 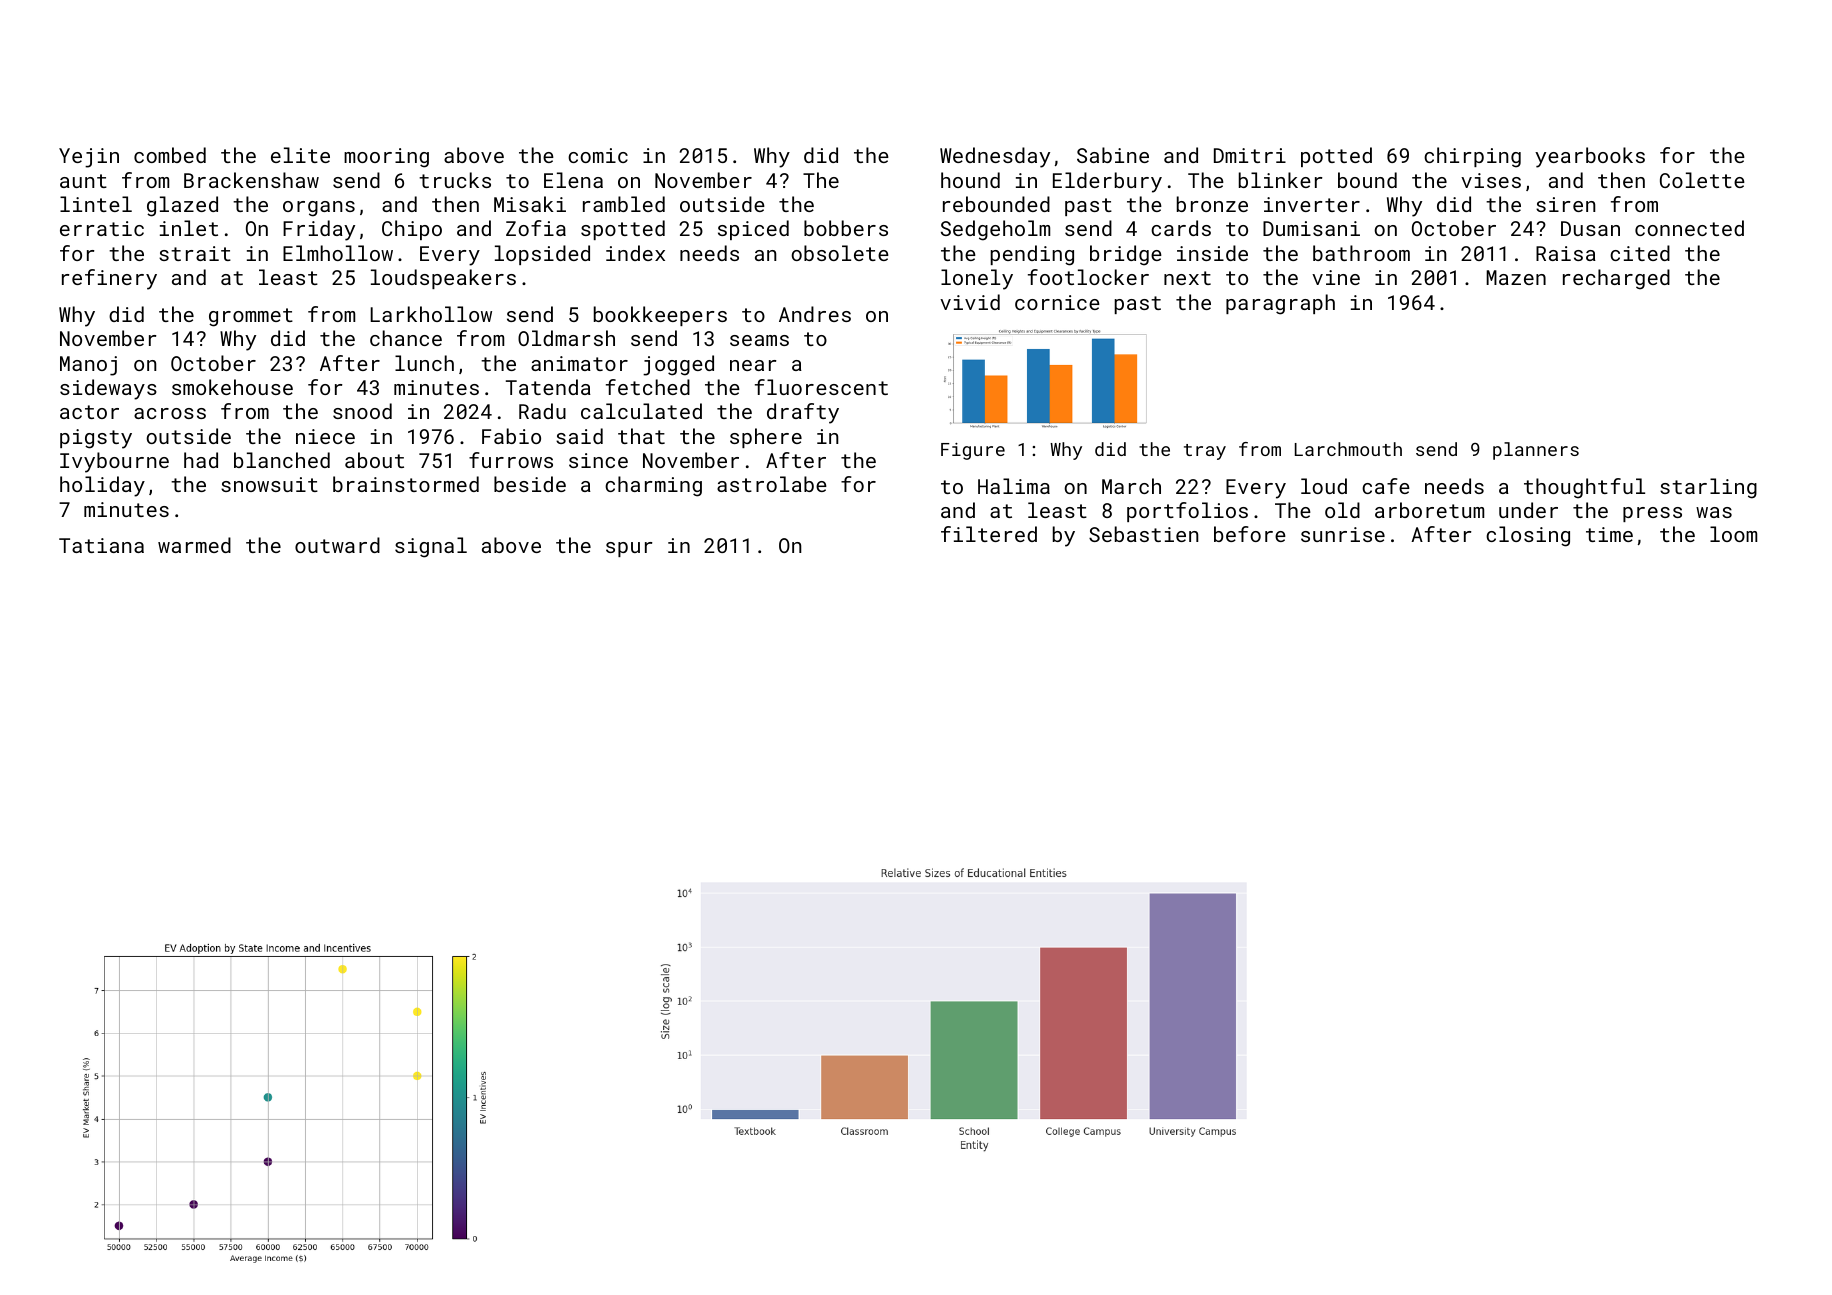 What do you see at coordinates (1566, 253) in the page?
I see `Raisa` at bounding box center [1566, 253].
